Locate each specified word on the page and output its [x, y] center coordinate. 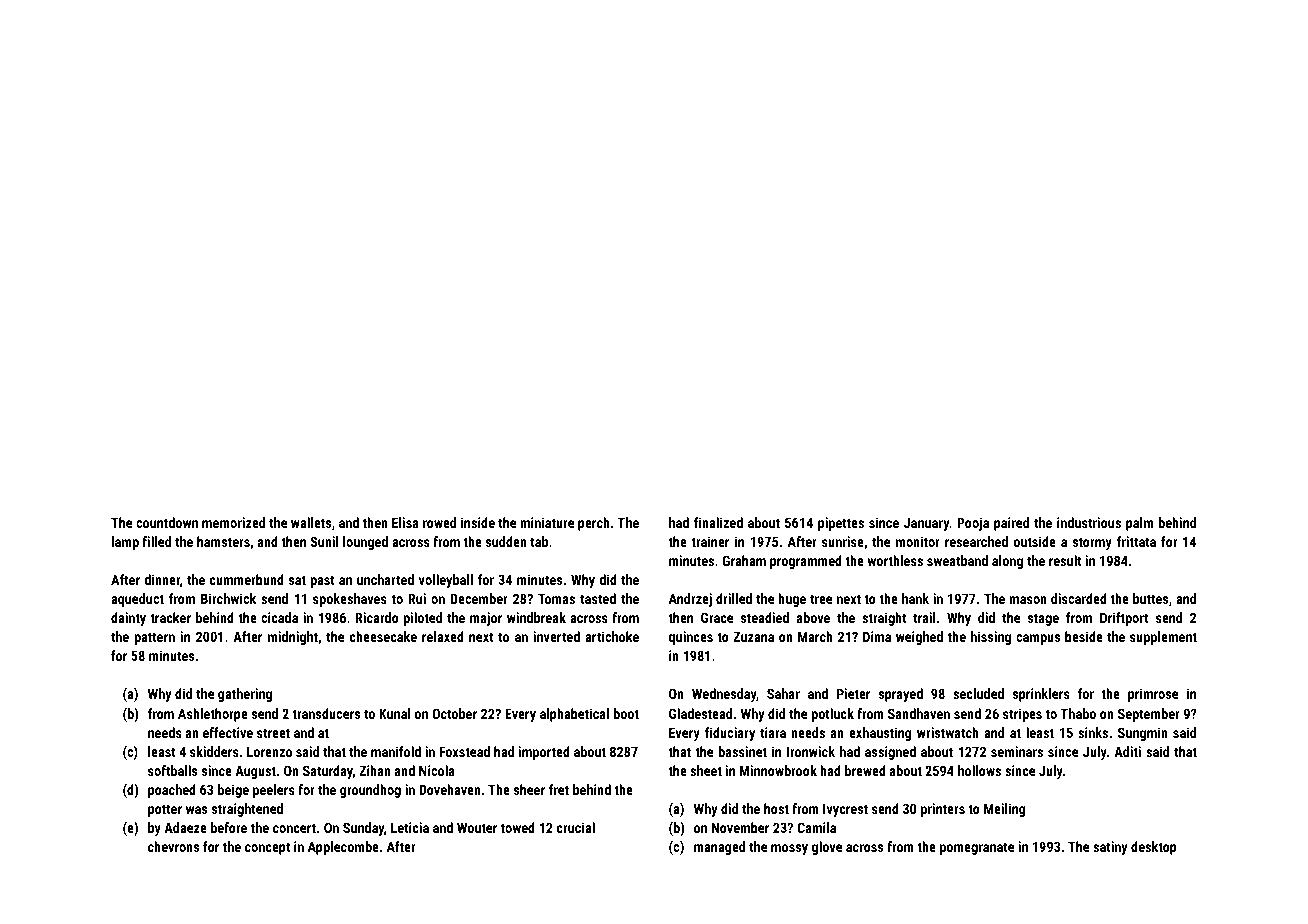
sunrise [843, 541]
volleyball [446, 581]
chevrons [173, 846]
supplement [1163, 638]
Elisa [405, 522]
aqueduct [137, 600]
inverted [557, 636]
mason [1028, 600]
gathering [245, 695]
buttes [1150, 598]
